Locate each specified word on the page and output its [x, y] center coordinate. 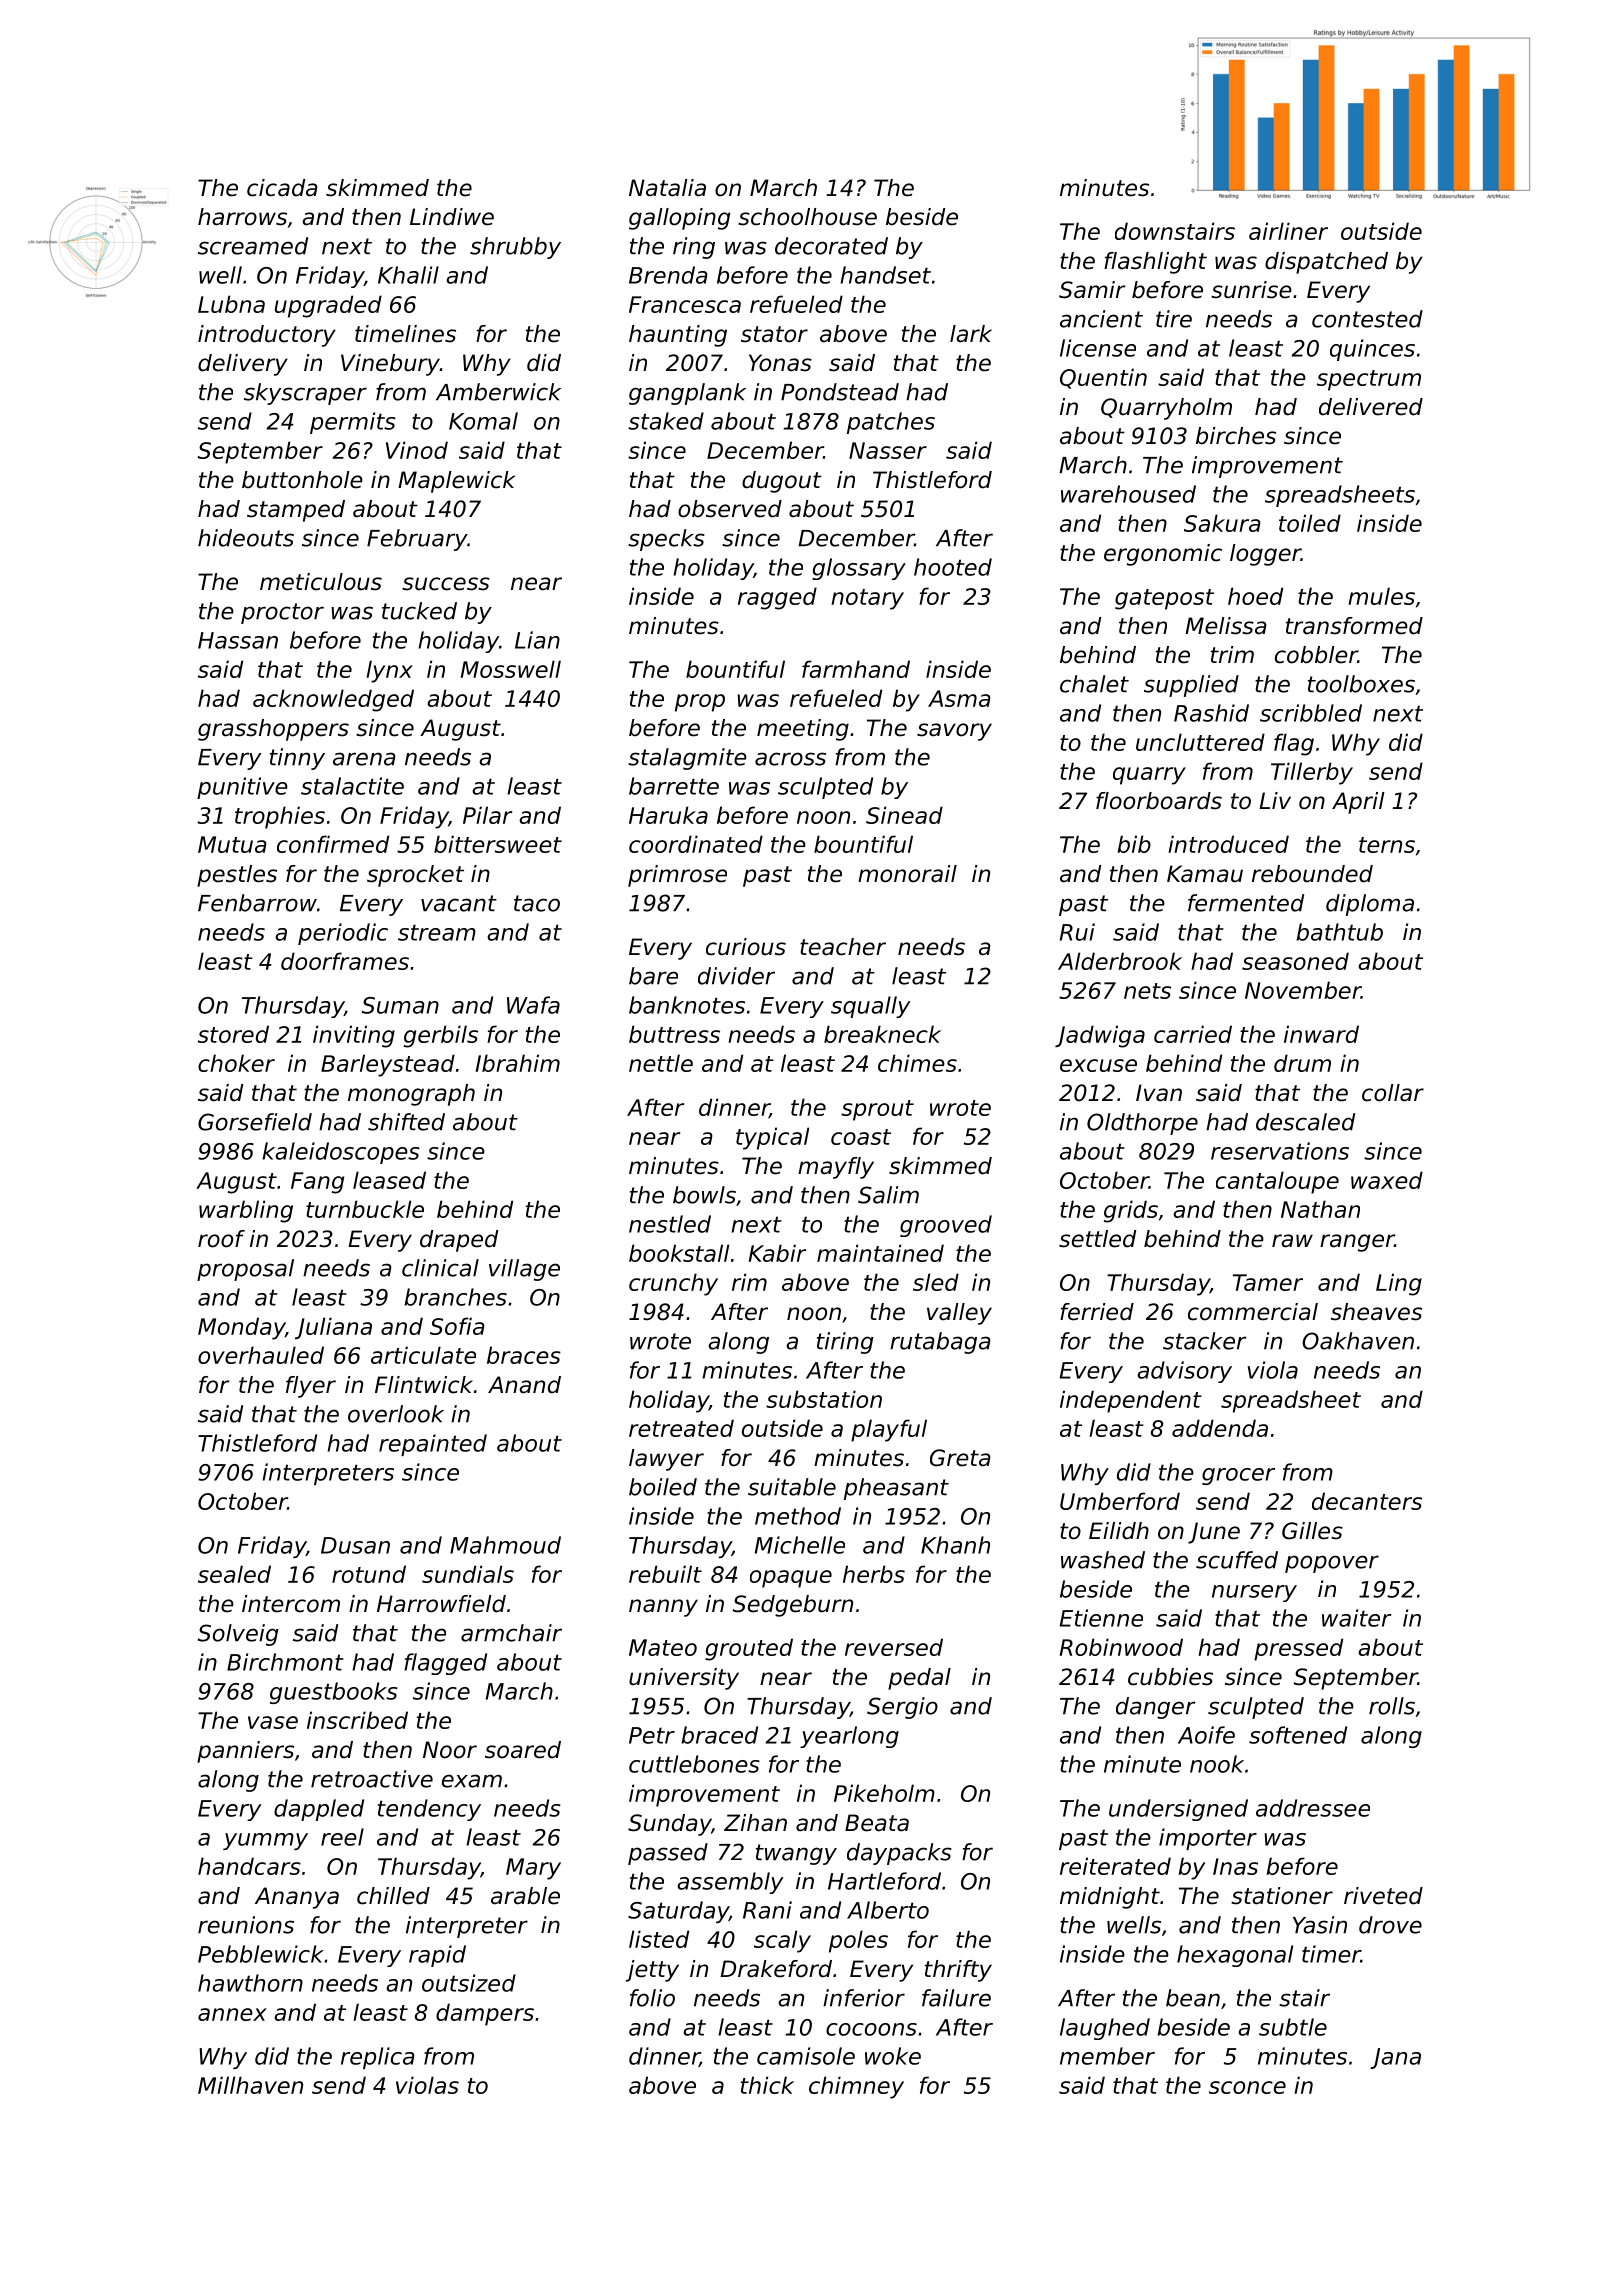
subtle [1293, 2027]
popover [1332, 1564]
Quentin [1103, 378]
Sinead [904, 815]
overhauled [261, 1355]
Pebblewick [261, 1954]
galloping [679, 219]
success [446, 584]
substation [824, 1399]
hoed [1255, 596]
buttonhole [302, 480]
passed [668, 1854]
